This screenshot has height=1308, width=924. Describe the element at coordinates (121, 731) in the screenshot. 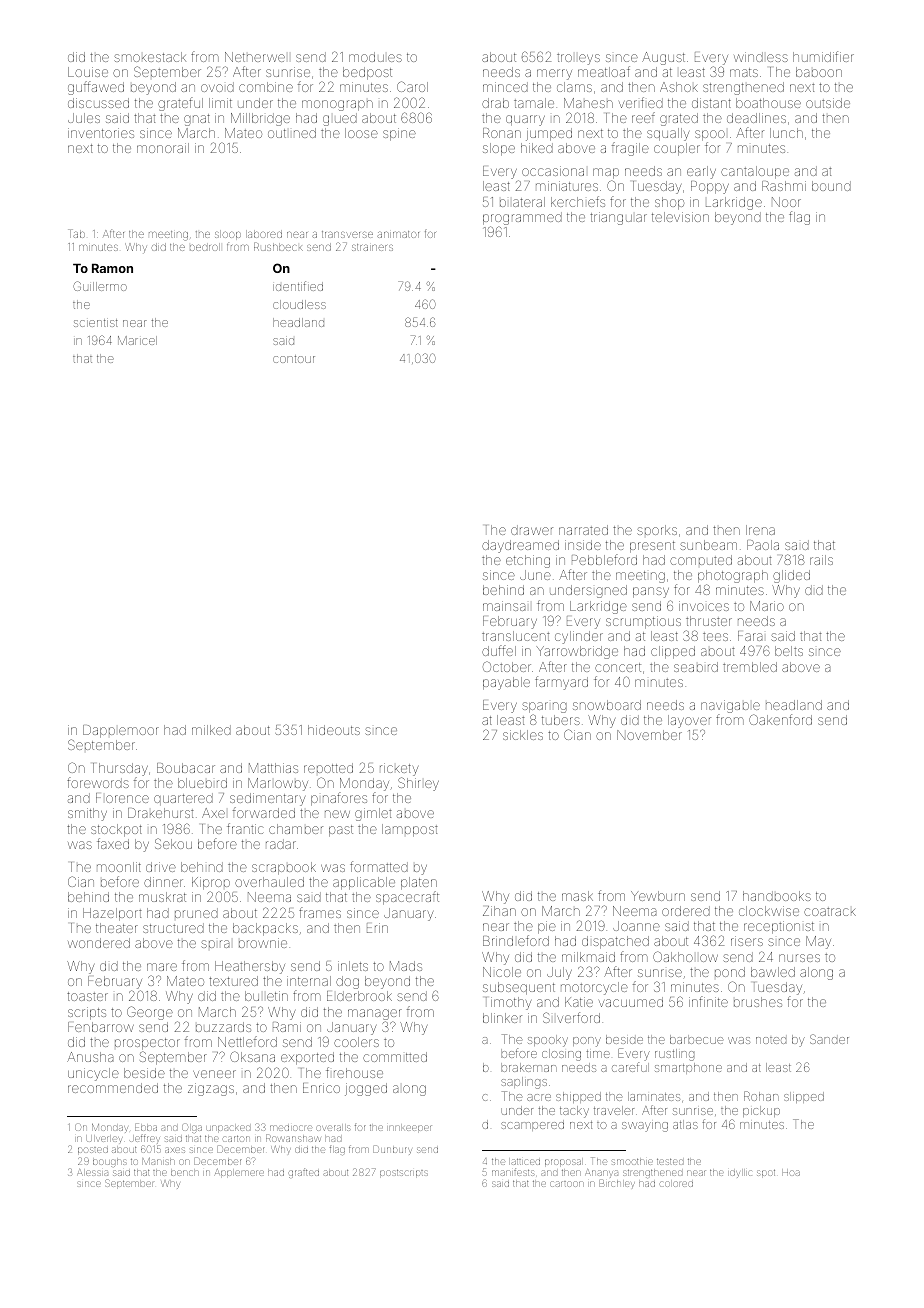

I see `Dapplemoor` at that location.
